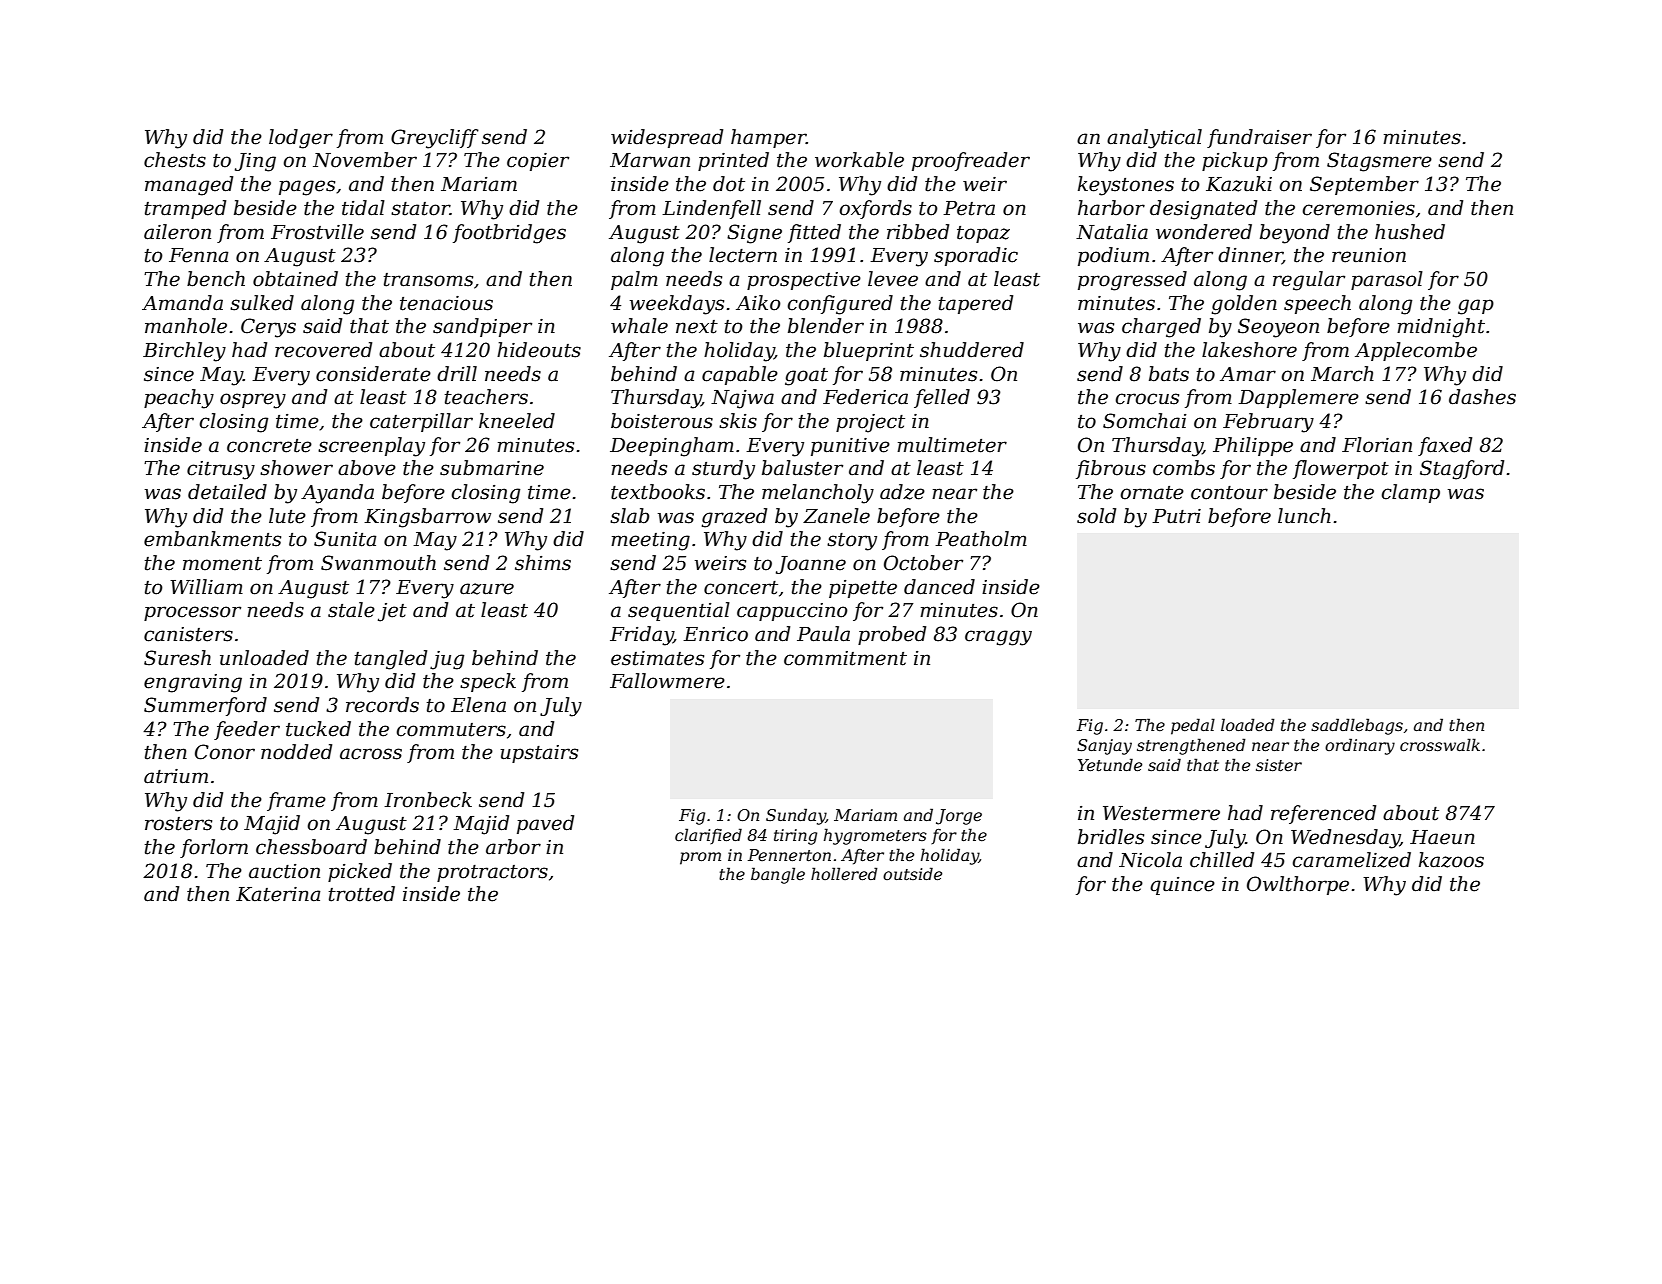 This page has width=1662, height=1284. What do you see at coordinates (1441, 328) in the page?
I see `midnight` at bounding box center [1441, 328].
